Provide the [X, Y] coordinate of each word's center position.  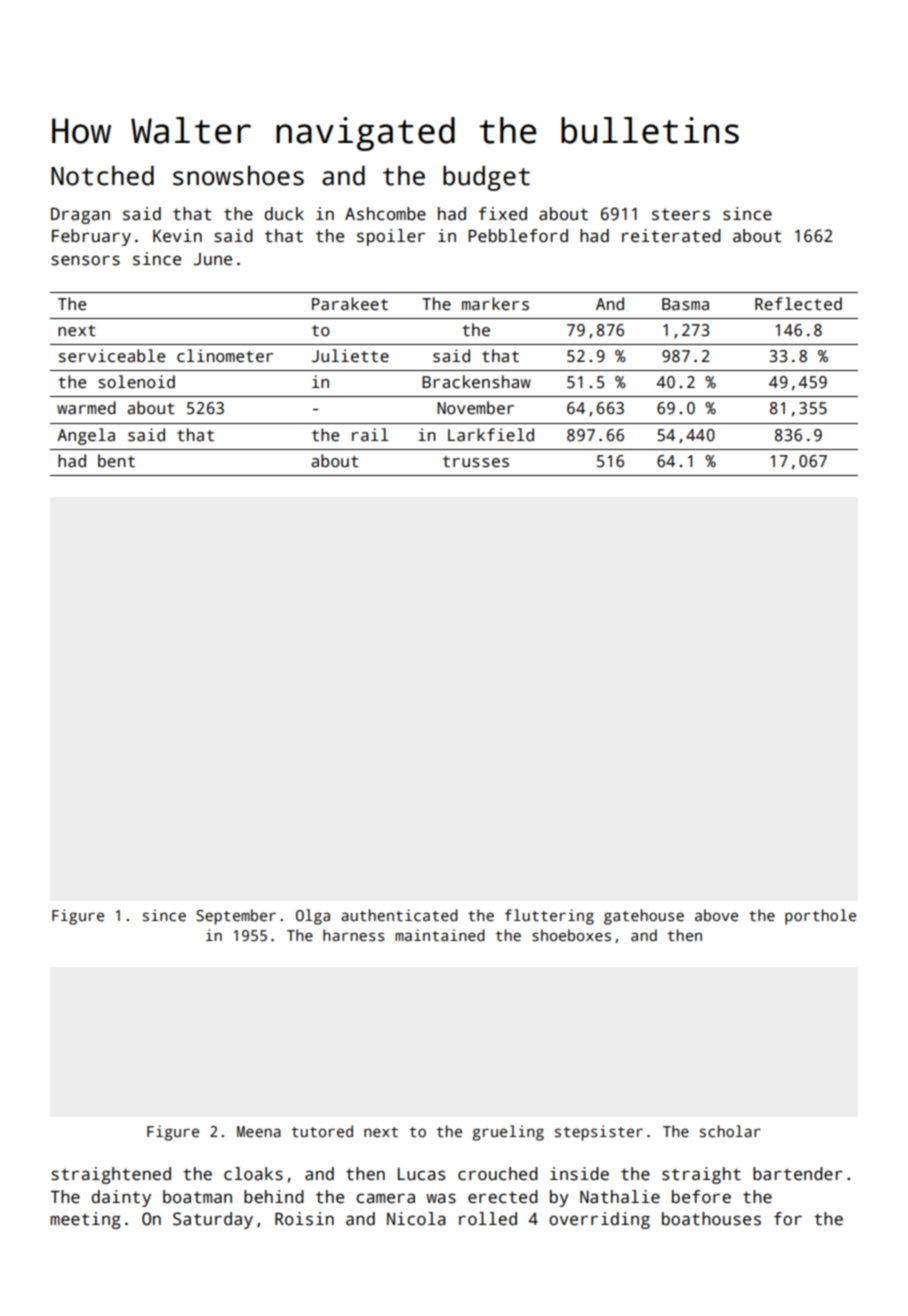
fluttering [549, 917]
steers [681, 214]
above [716, 915]
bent [116, 460]
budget [486, 178]
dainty [121, 1198]
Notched [102, 175]
